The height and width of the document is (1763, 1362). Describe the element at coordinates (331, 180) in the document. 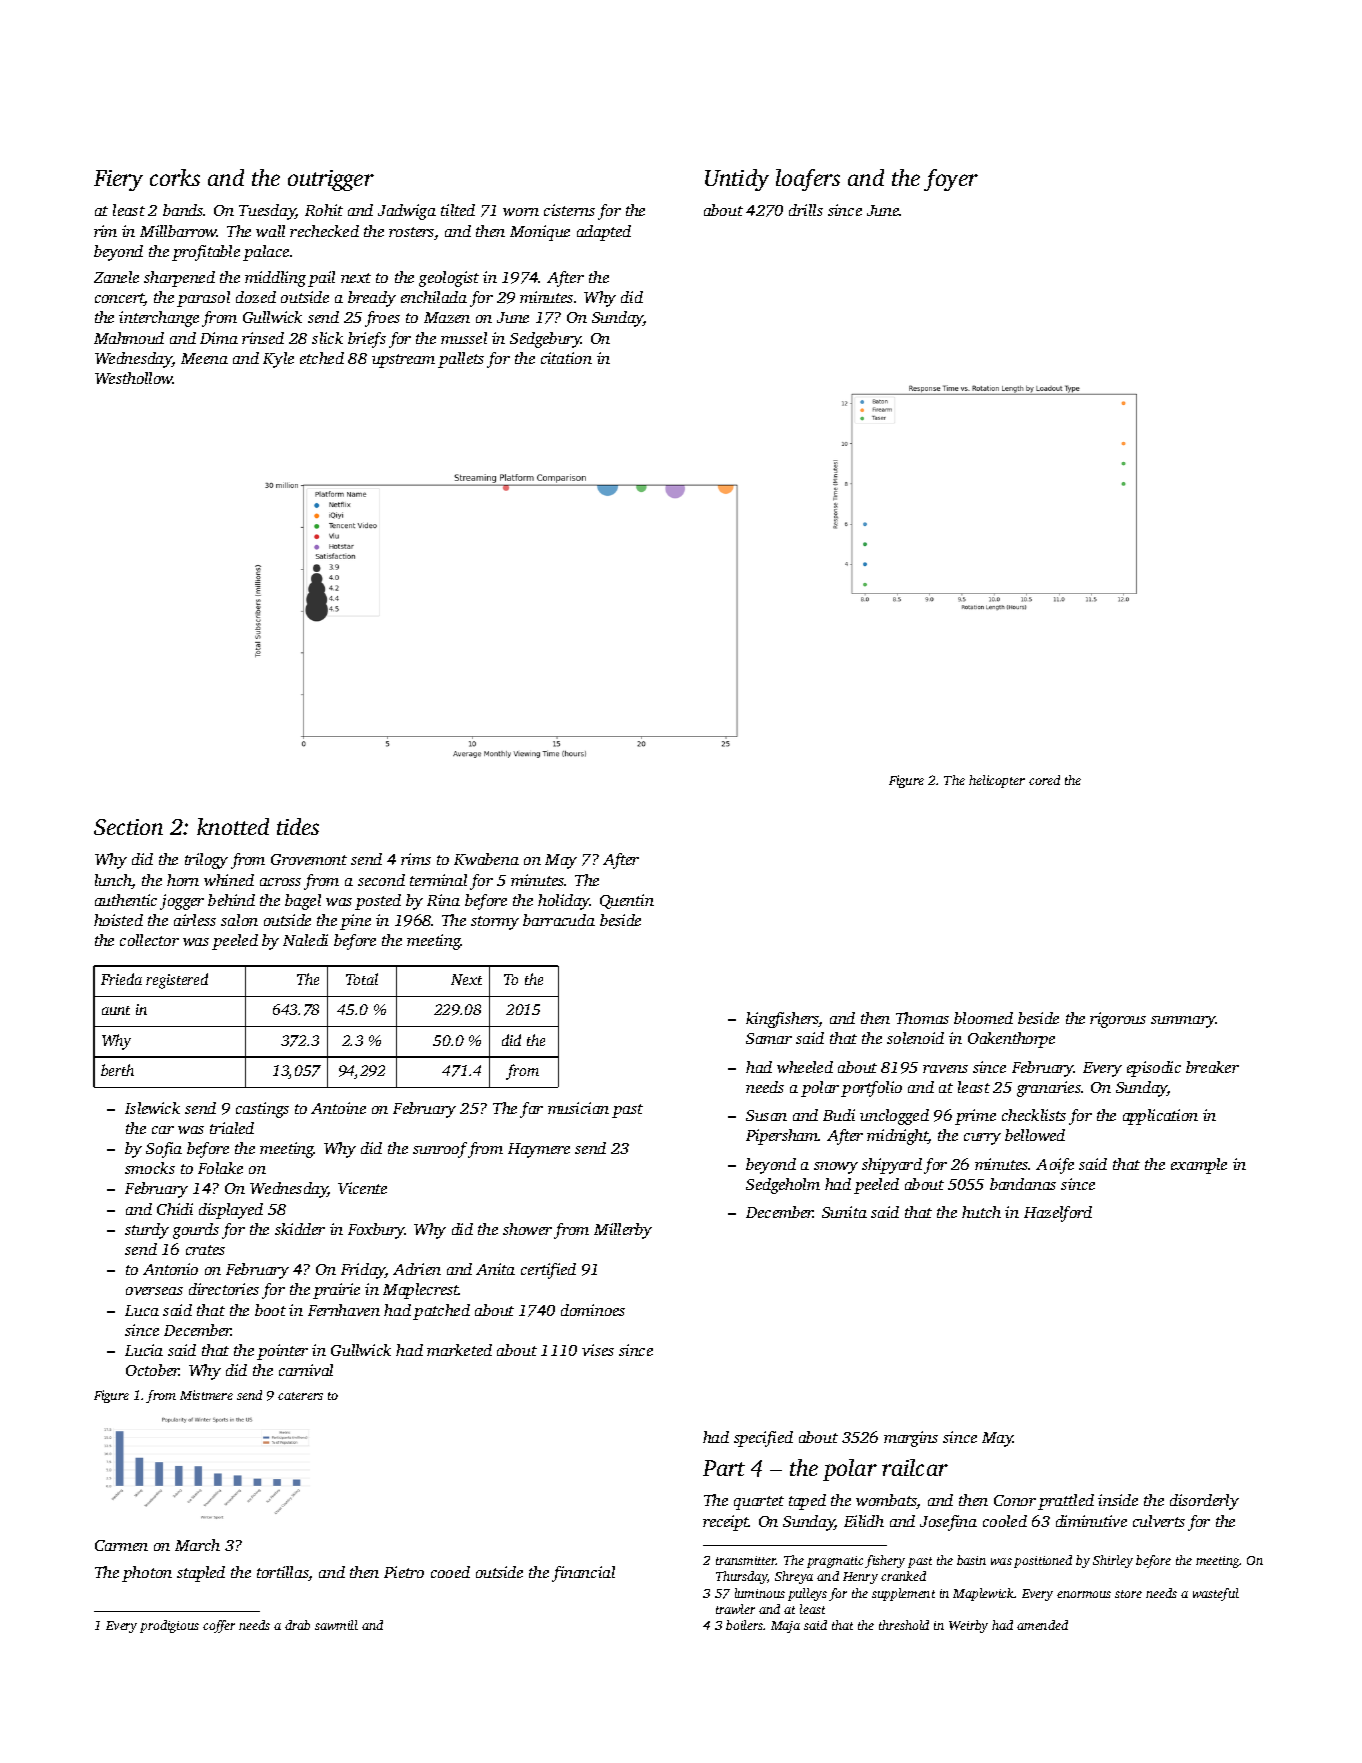

I see `outrigger` at that location.
